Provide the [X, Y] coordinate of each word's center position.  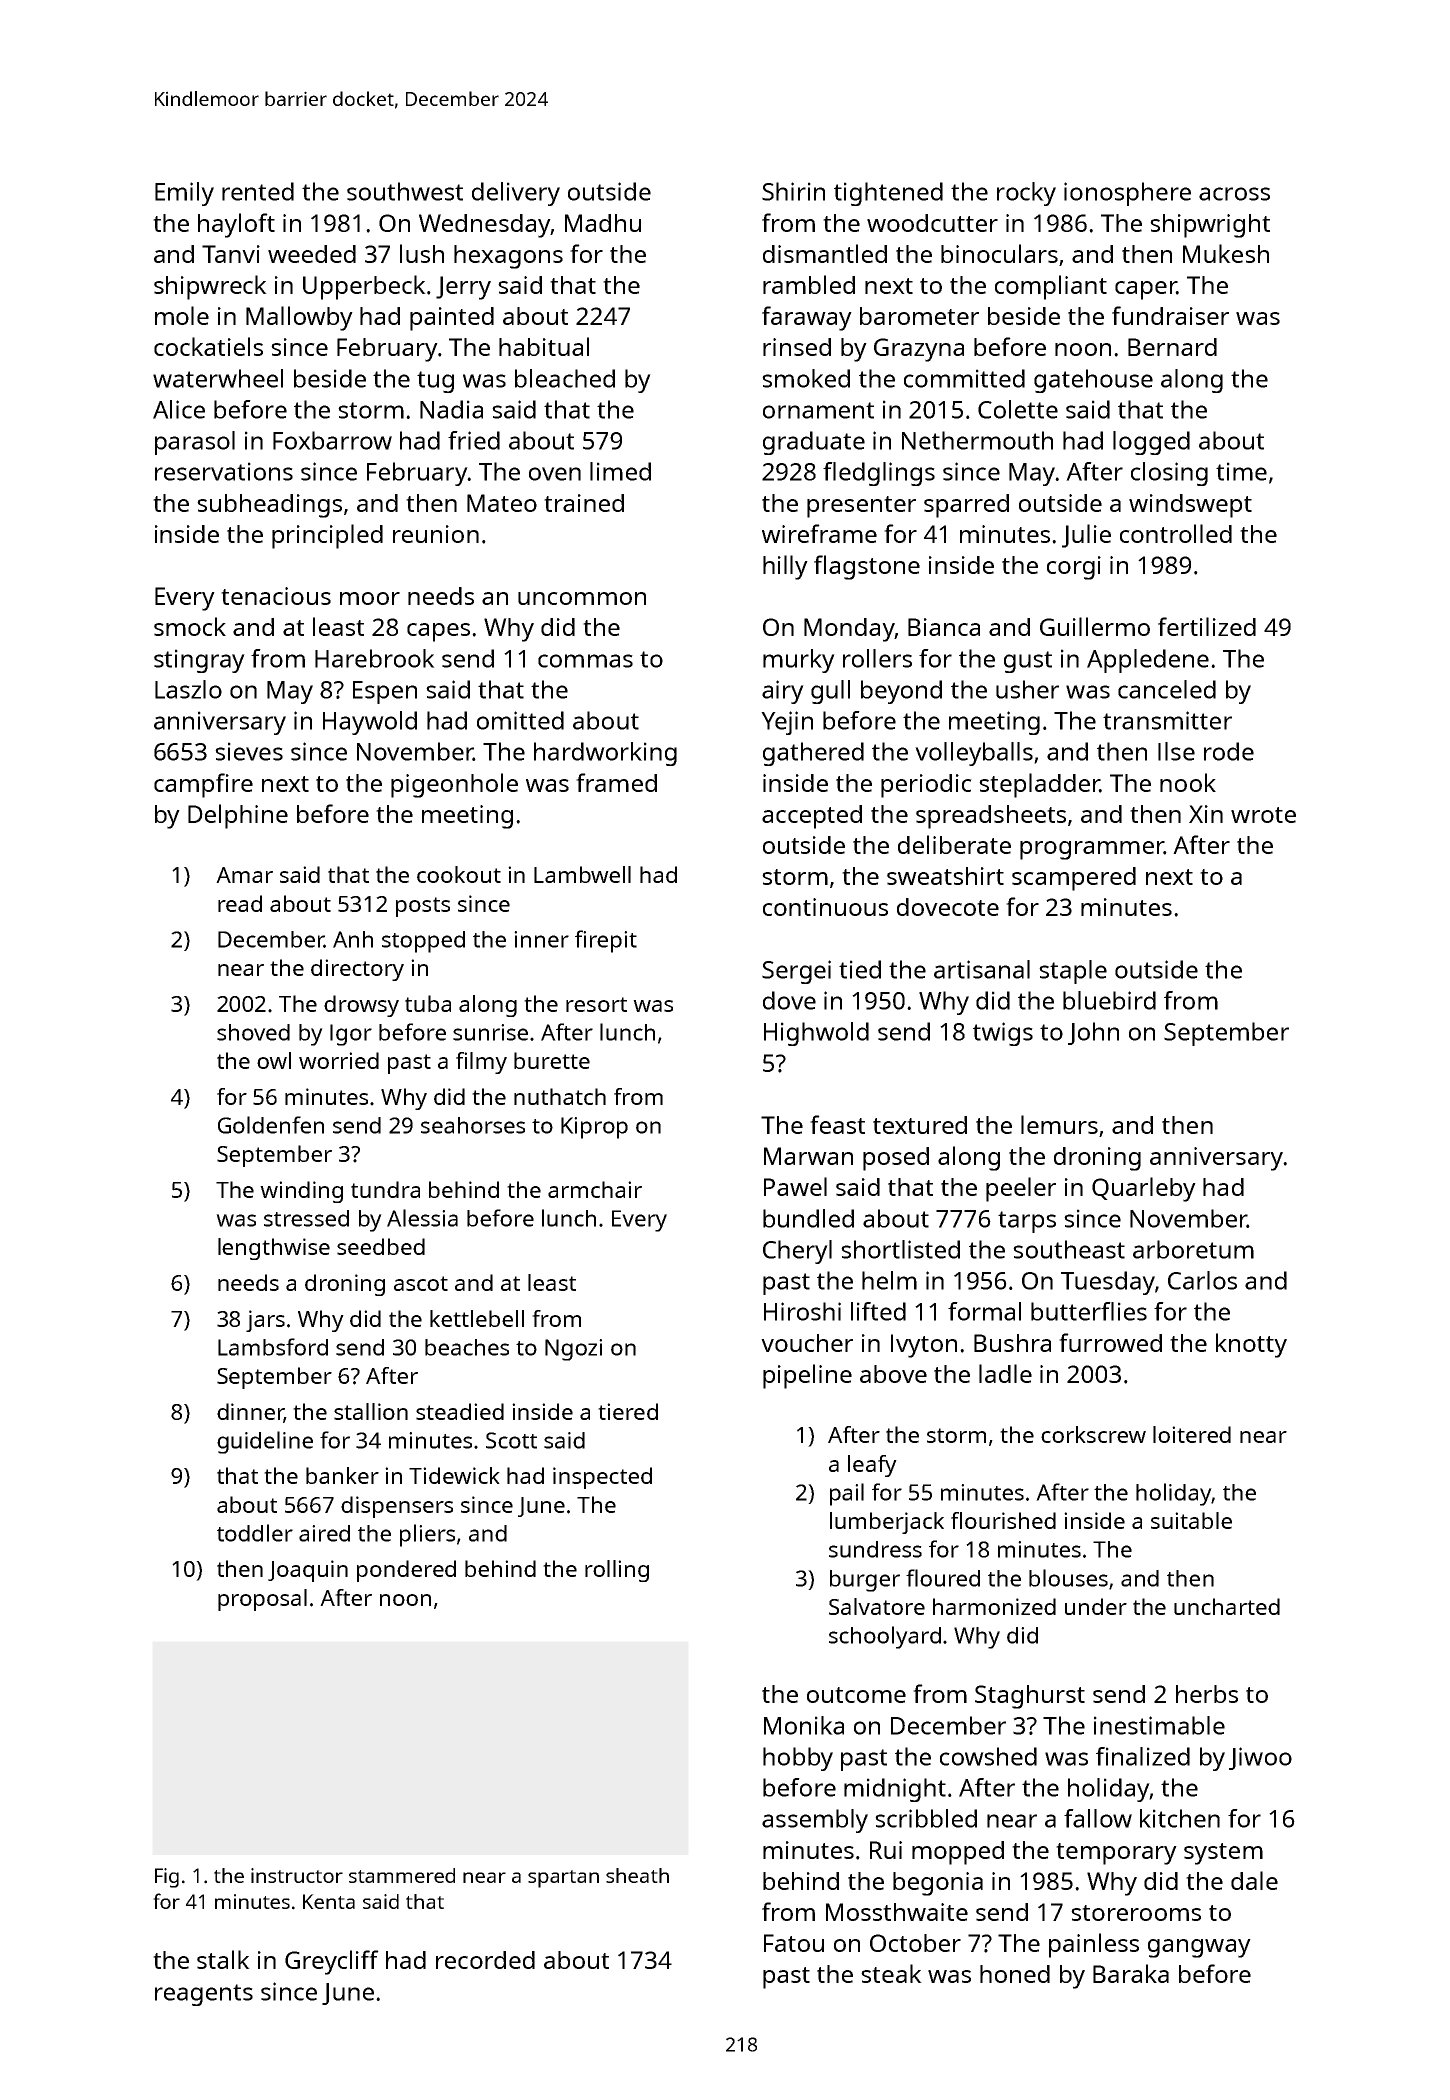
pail [847, 1494]
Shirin [793, 191]
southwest [405, 191]
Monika [804, 1725]
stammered [402, 1875]
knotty [1251, 1345]
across [1234, 194]
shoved [253, 1032]
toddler [255, 1533]
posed [896, 1159]
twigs [1003, 1034]
